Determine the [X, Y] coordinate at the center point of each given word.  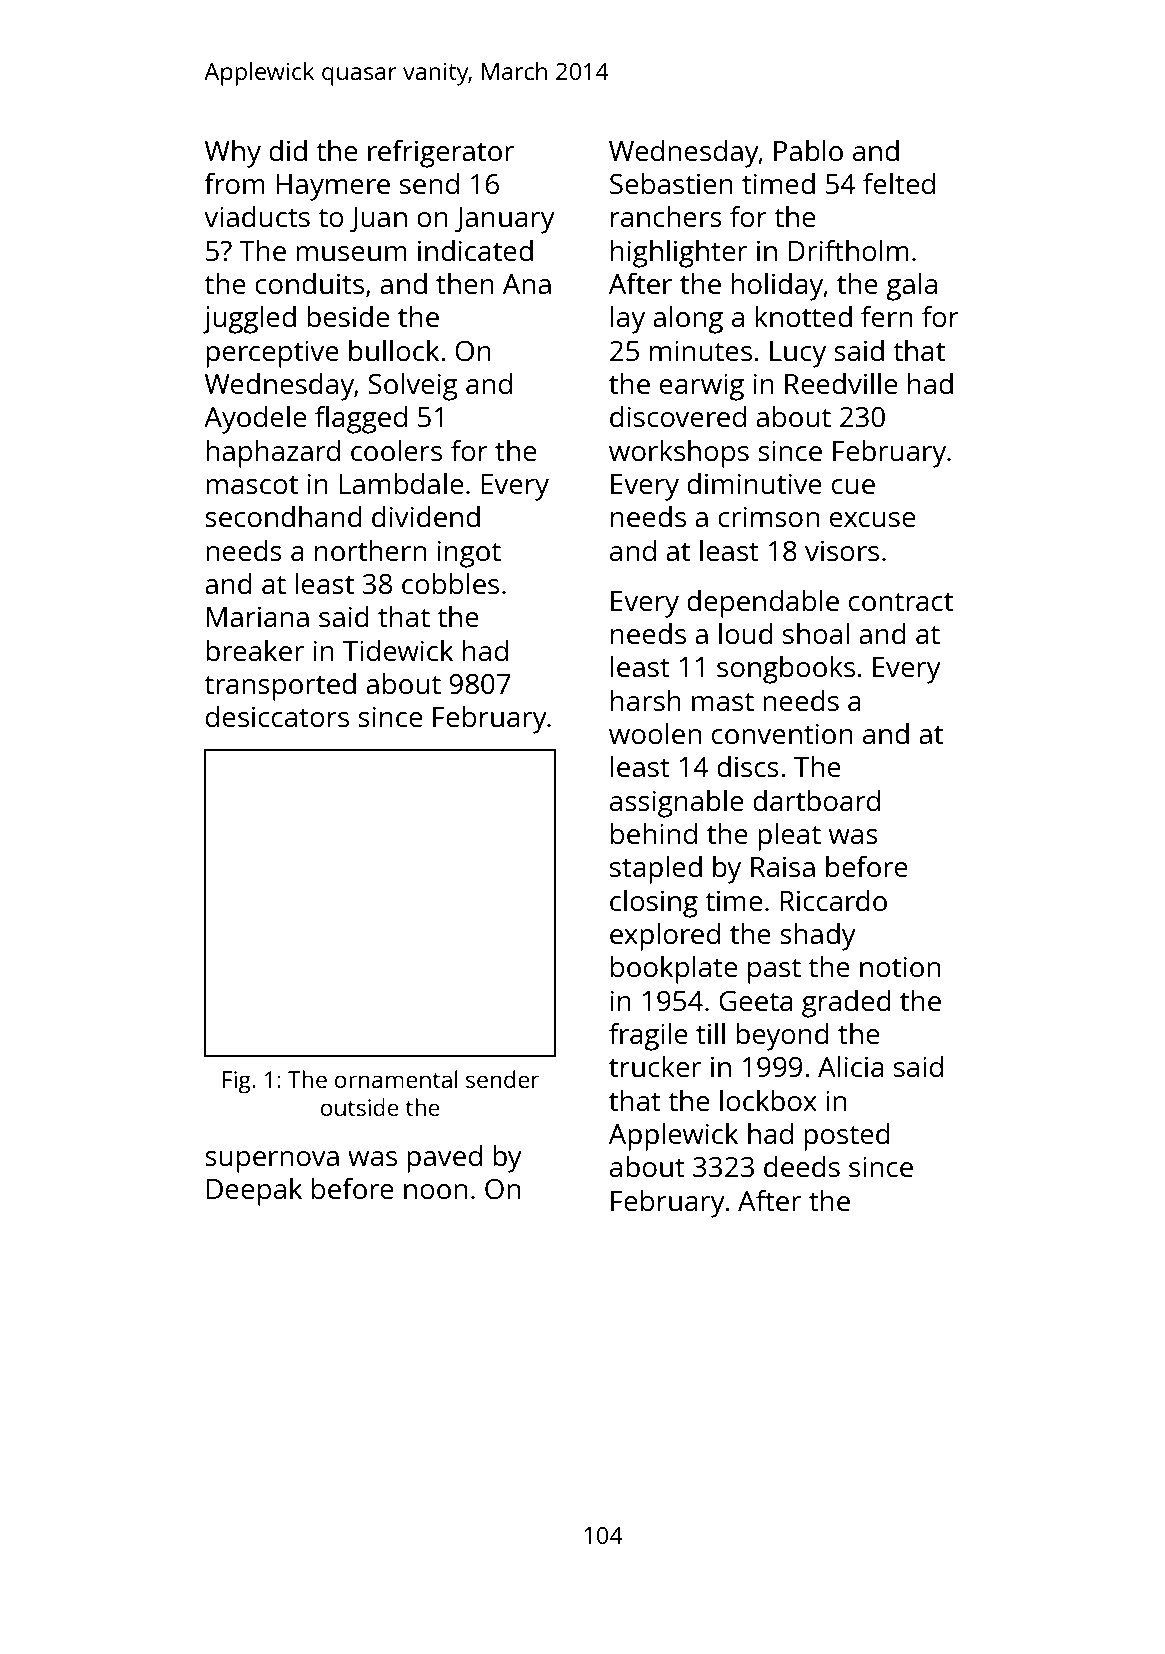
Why [233, 153]
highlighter [679, 253]
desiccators [277, 716]
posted [847, 1136]
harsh [646, 700]
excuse [872, 519]
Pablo [808, 150]
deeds [802, 1166]
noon [435, 1191]
